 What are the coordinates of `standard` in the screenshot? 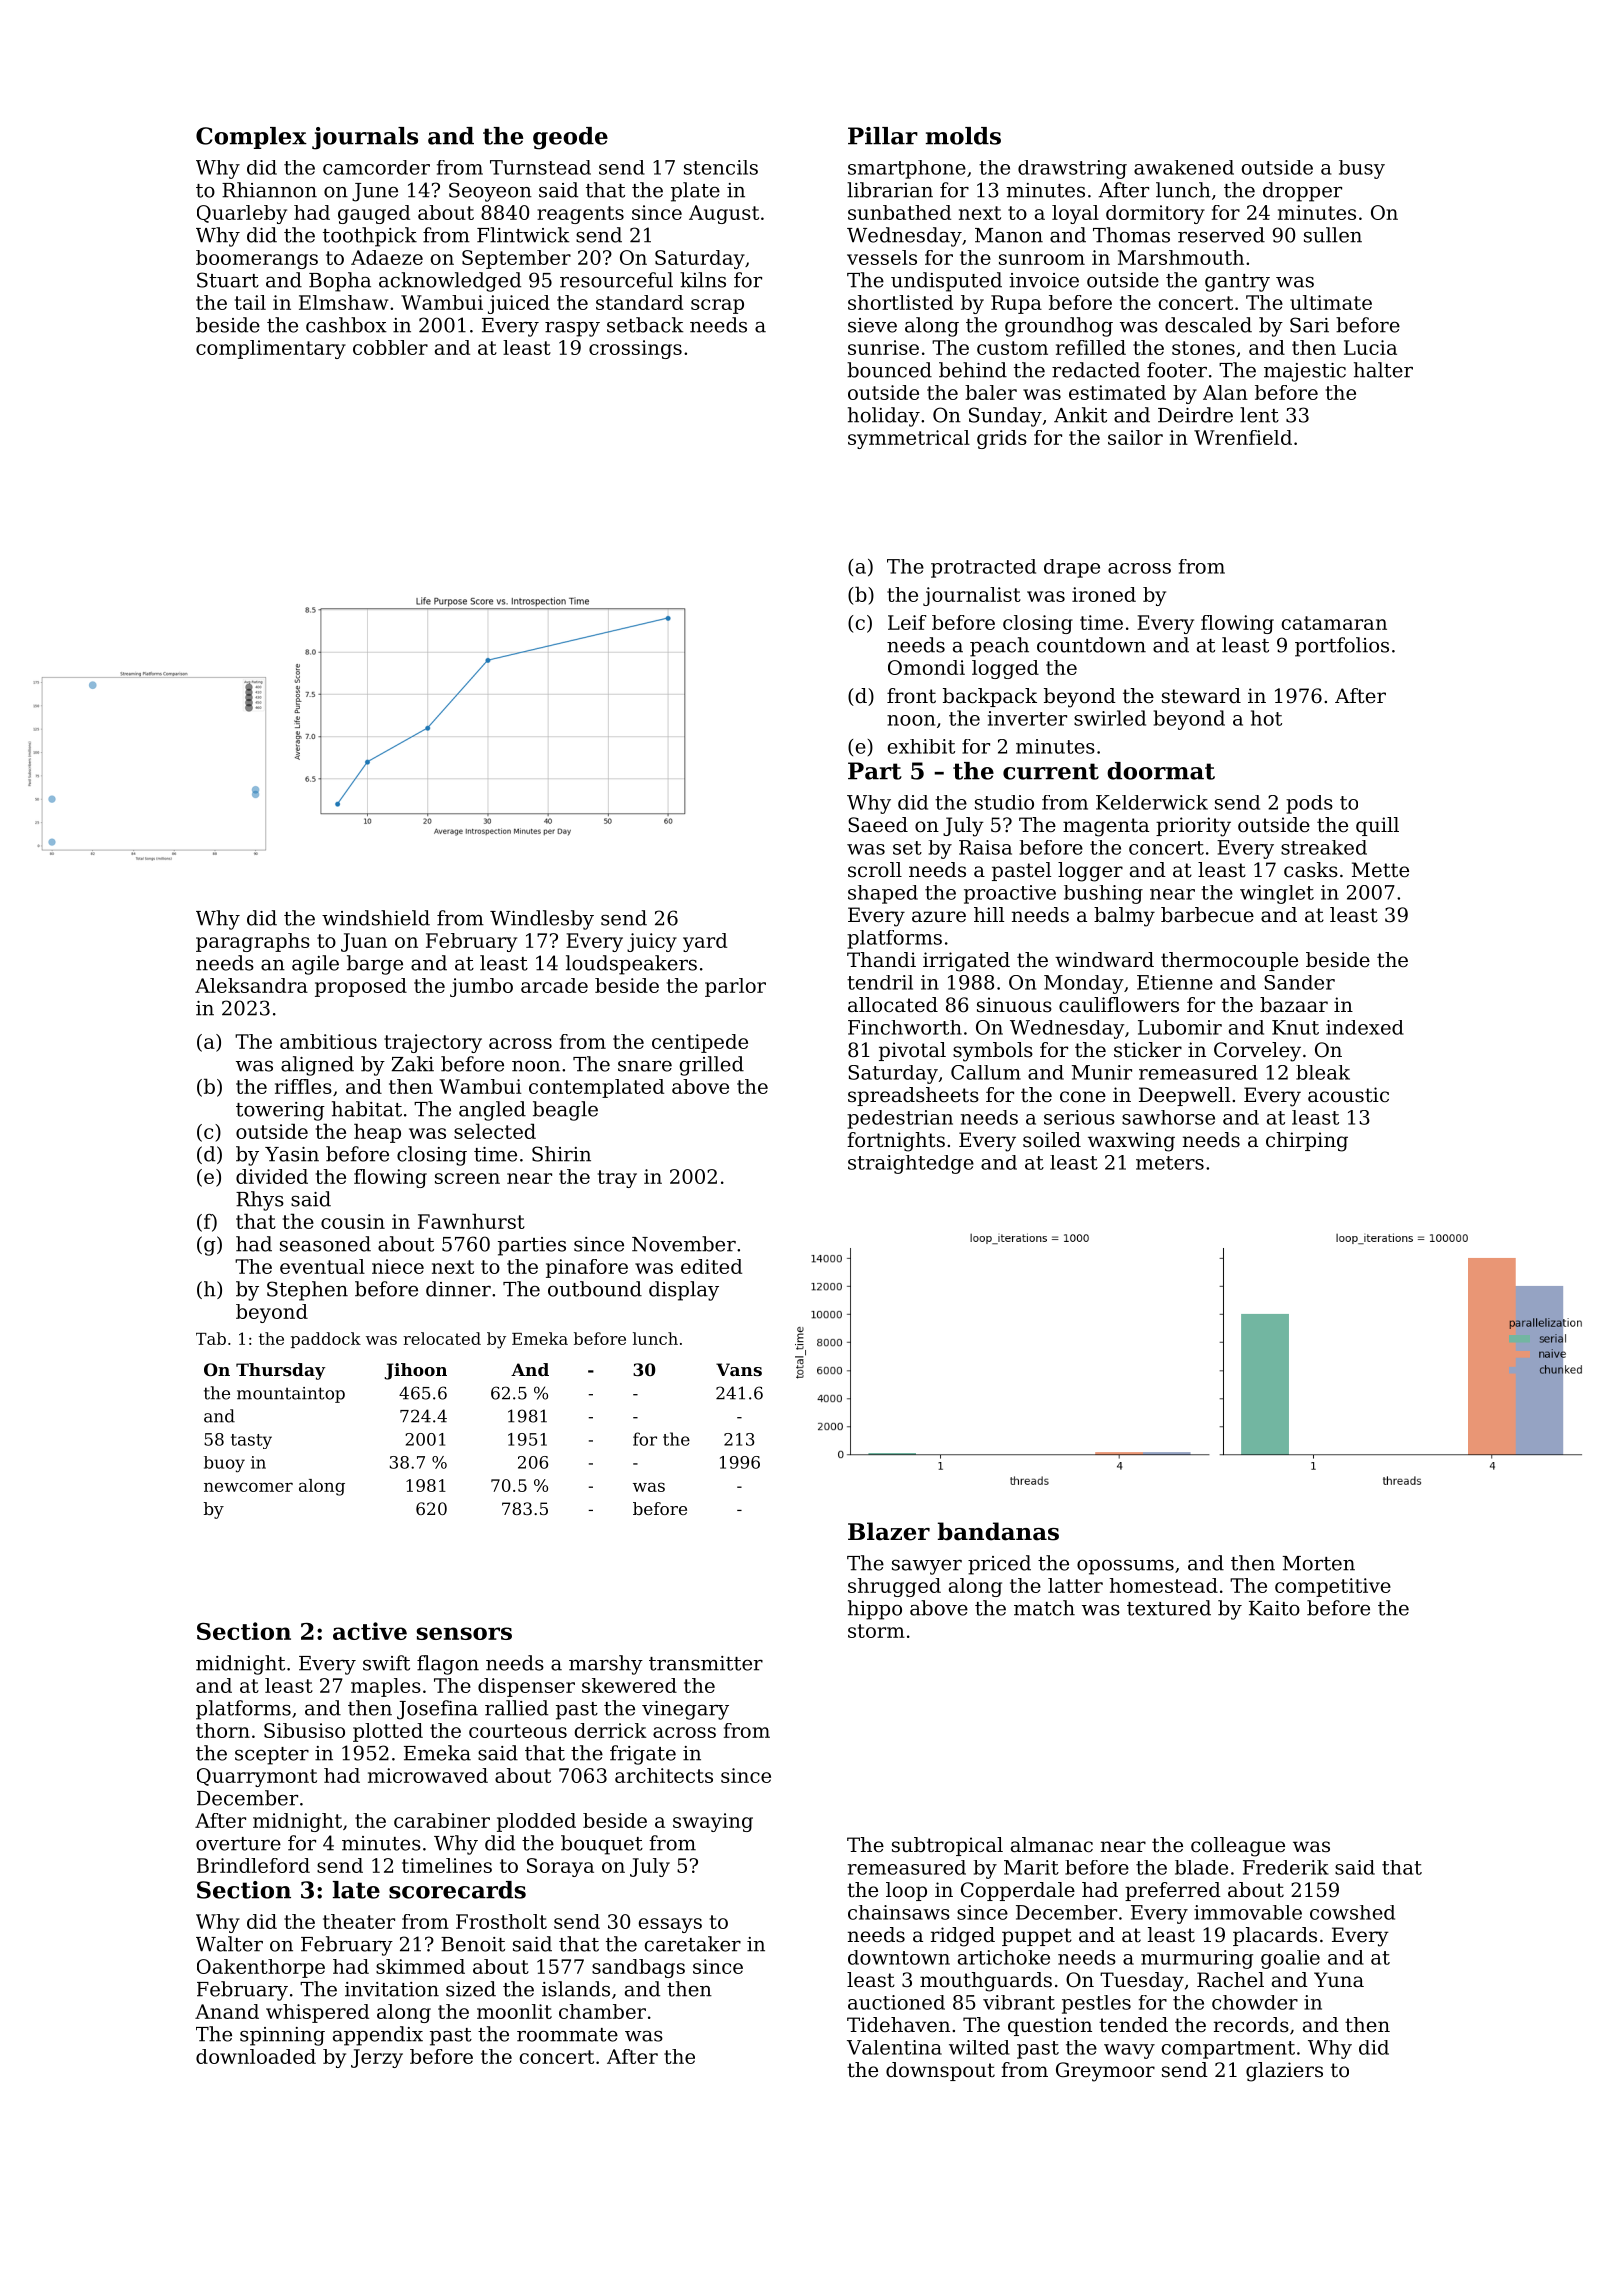 It's located at (639, 302).
